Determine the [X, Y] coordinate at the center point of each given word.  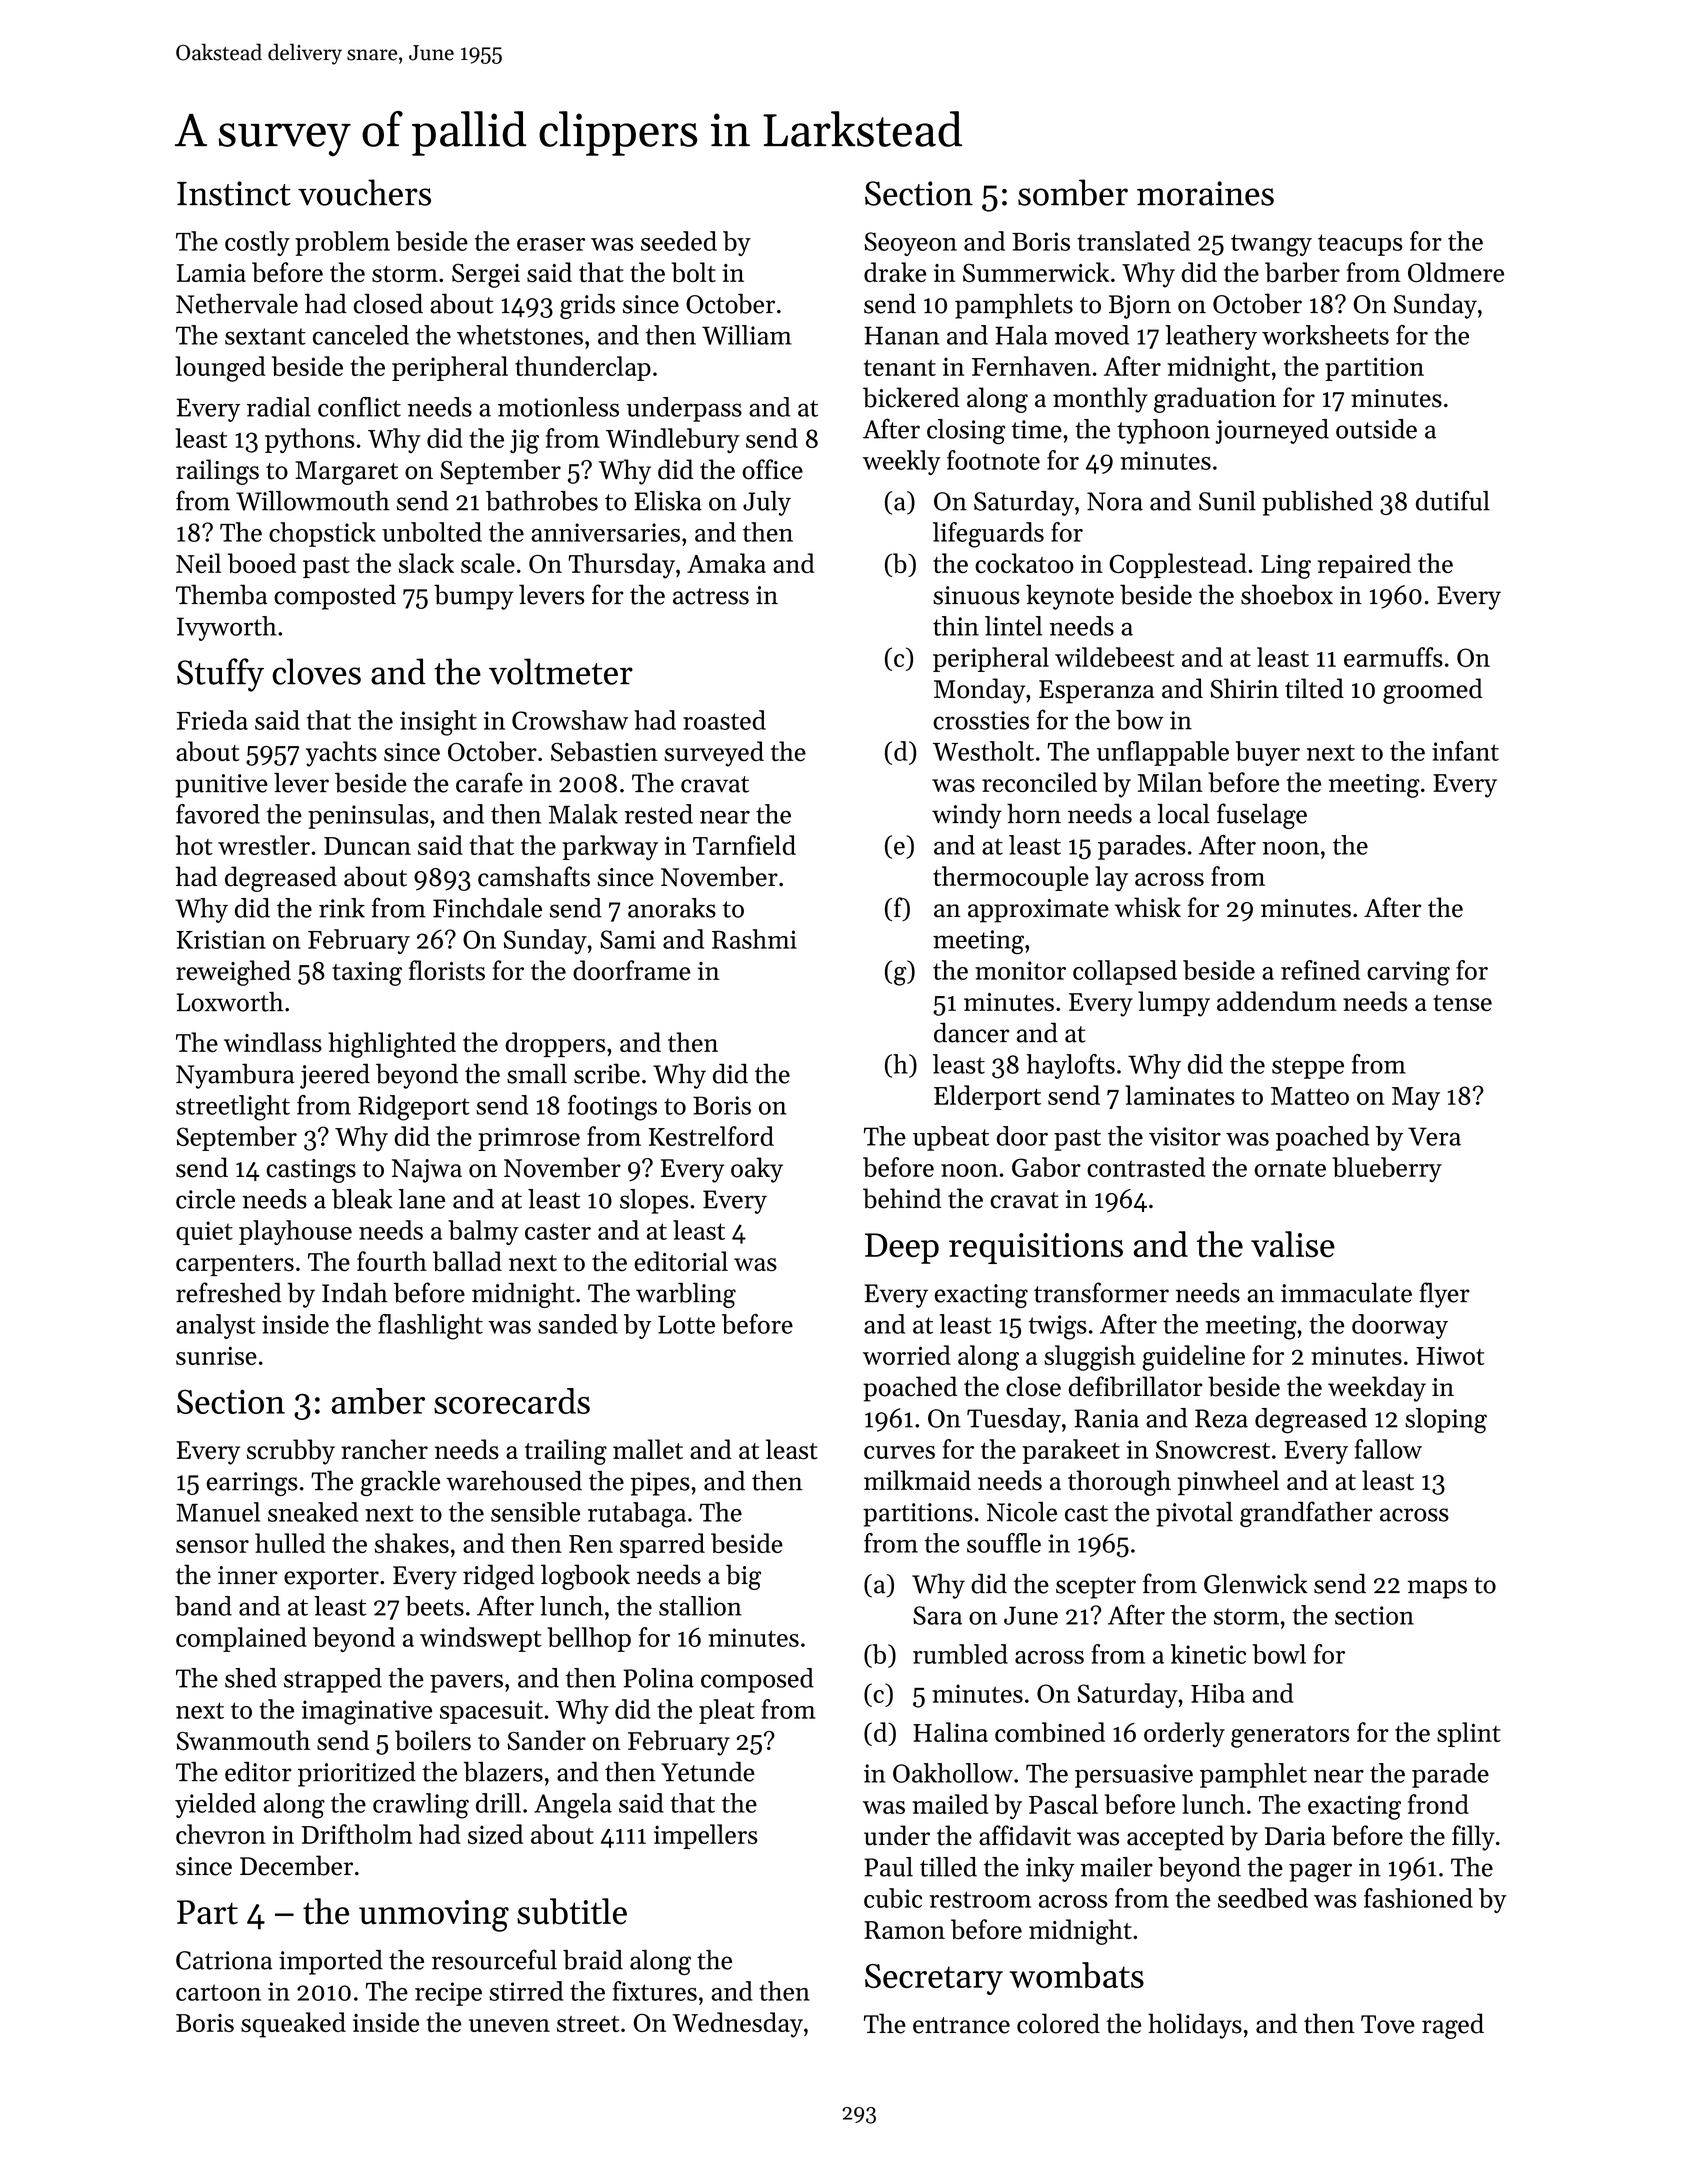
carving [1408, 973]
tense [1462, 1003]
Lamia [211, 273]
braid [593, 1960]
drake [895, 272]
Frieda [212, 720]
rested [659, 814]
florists [447, 970]
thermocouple [1011, 878]
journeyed [1272, 431]
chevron [221, 1834]
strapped [333, 1680]
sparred [662, 1545]
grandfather [1306, 1514]
